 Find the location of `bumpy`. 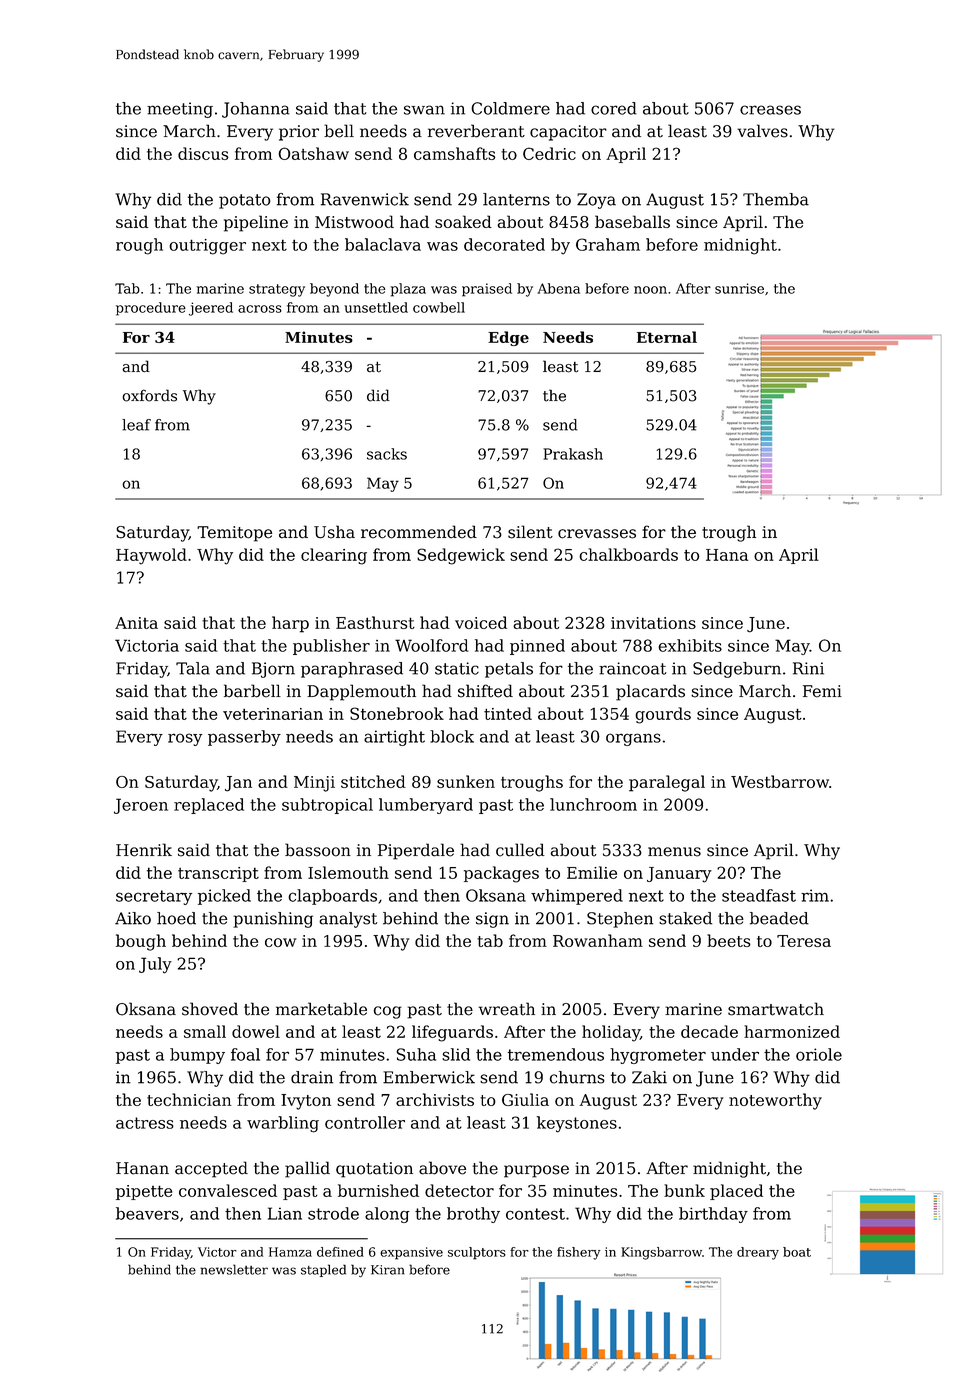

bumpy is located at coordinates (197, 1056).
